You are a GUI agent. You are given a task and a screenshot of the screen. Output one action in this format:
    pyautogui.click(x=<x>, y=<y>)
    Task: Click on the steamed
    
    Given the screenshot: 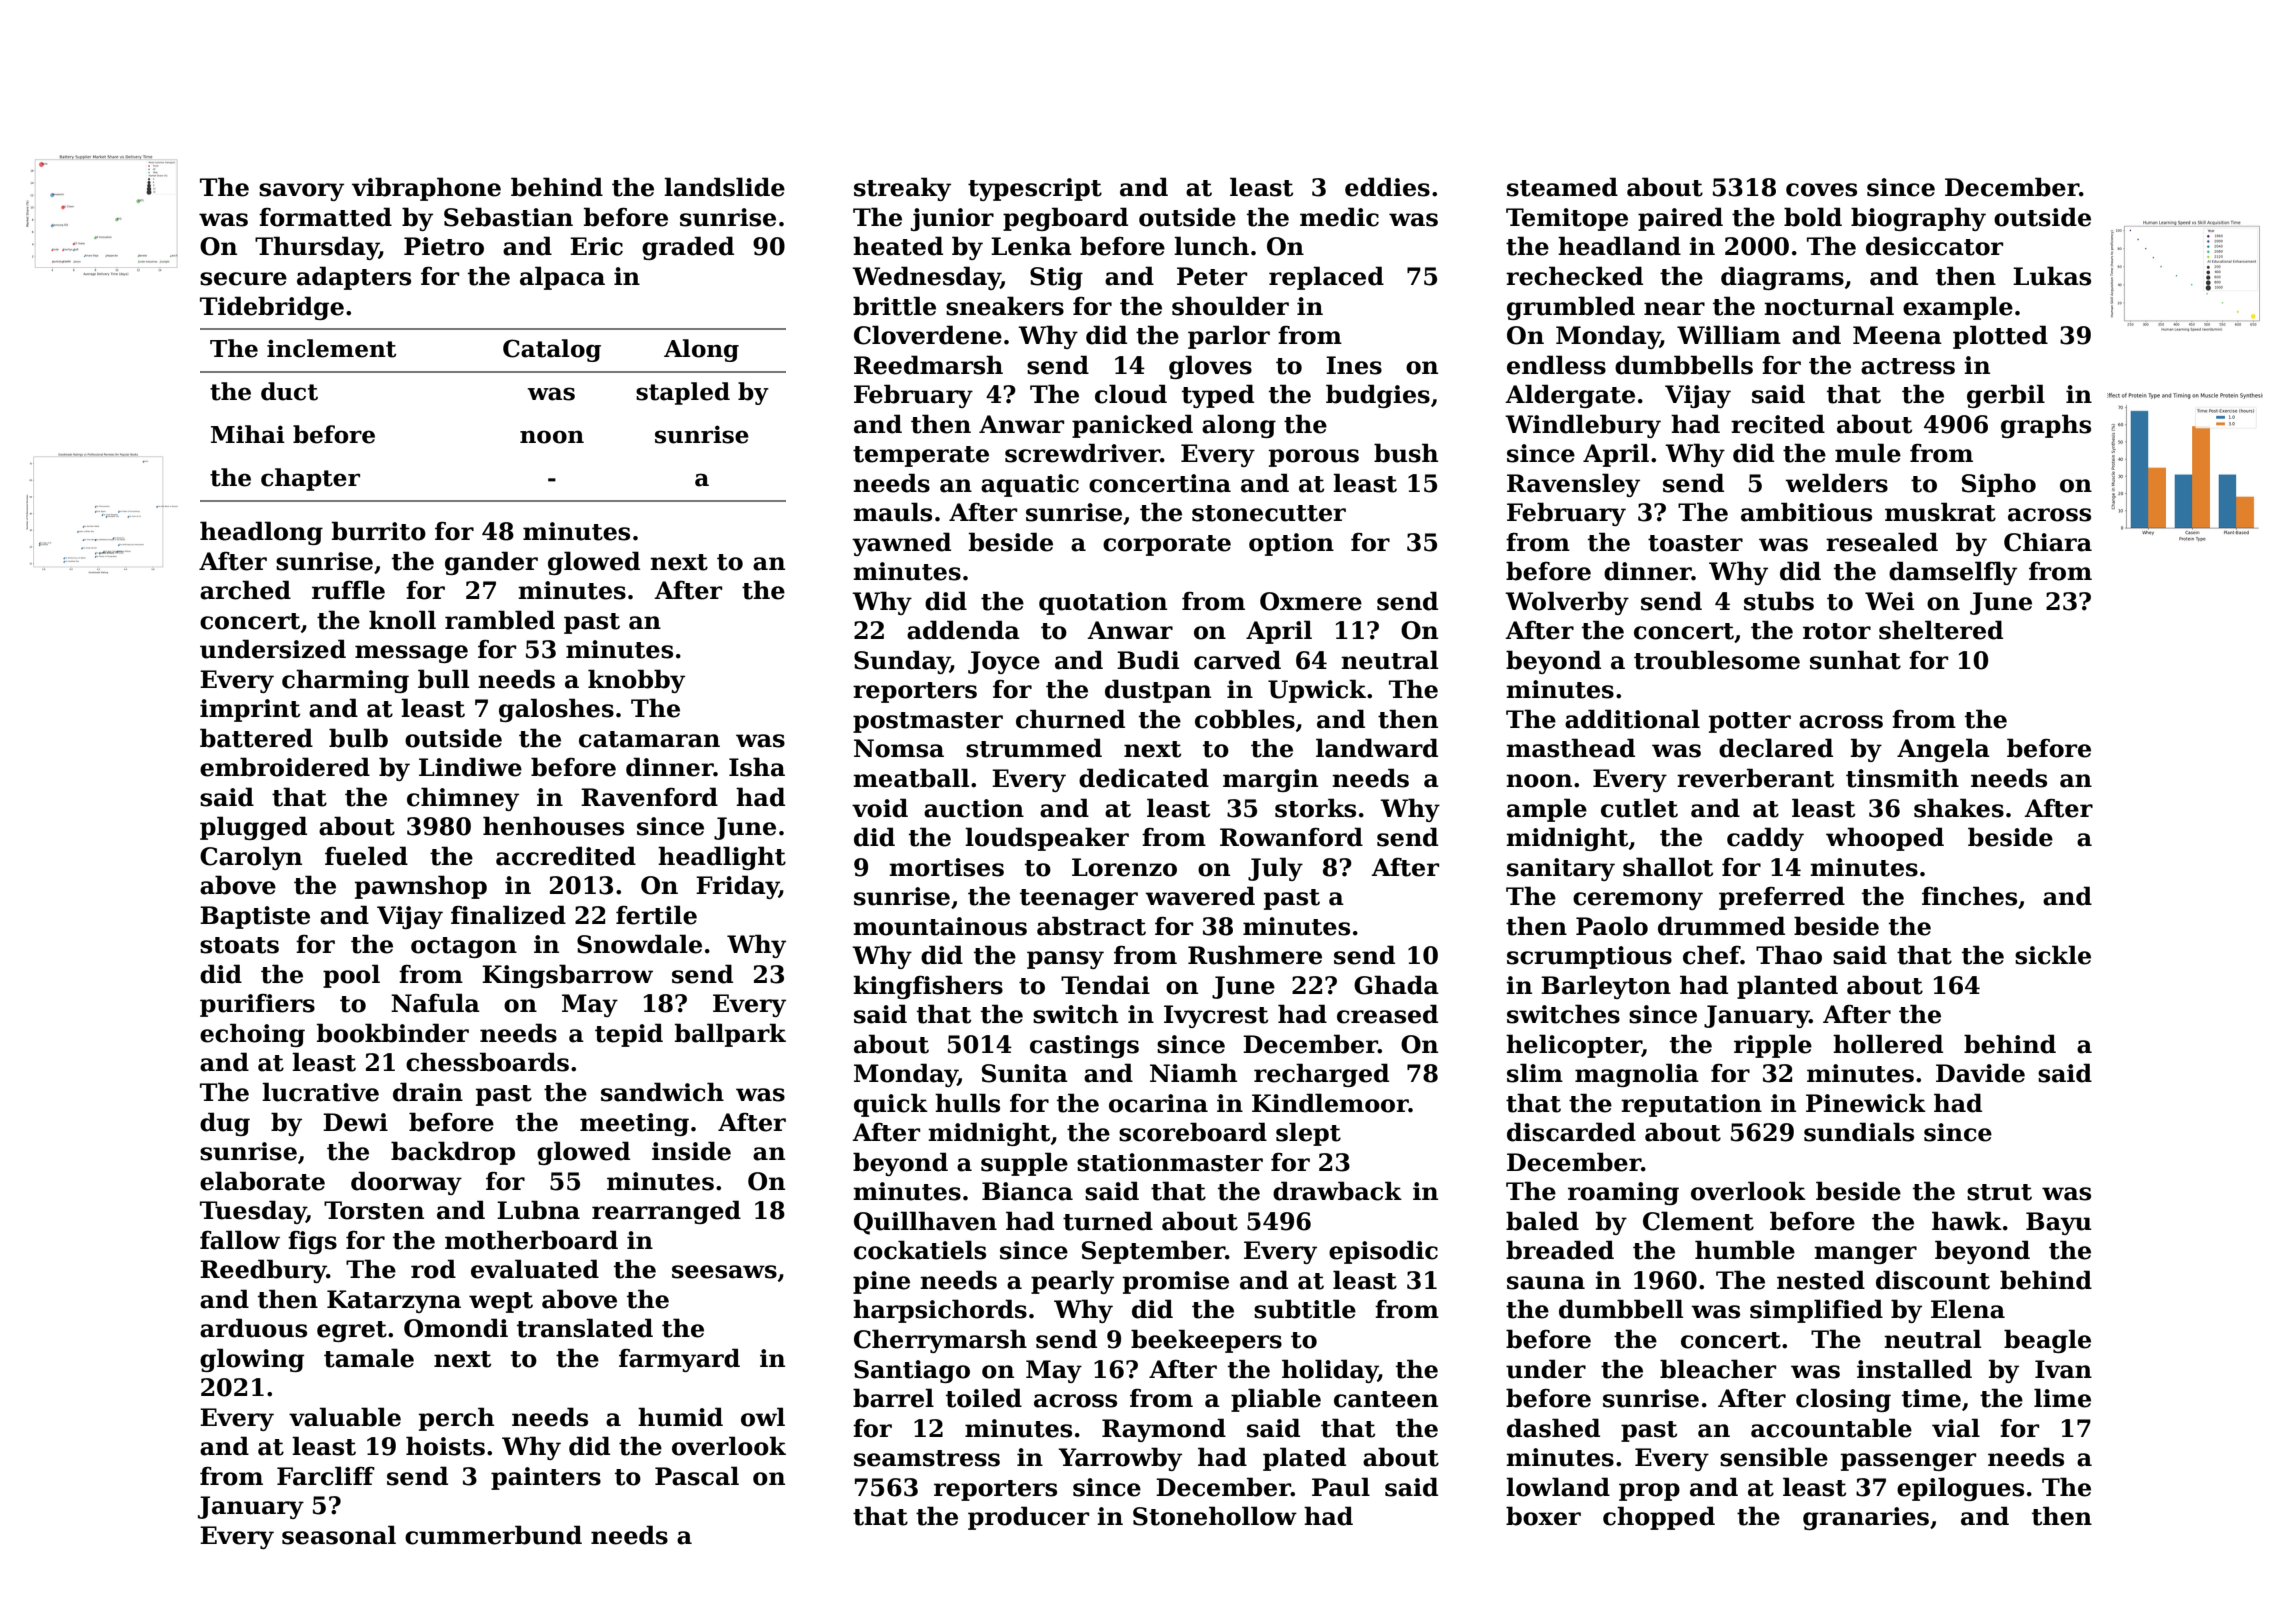 What is the action you would take?
    pyautogui.click(x=1562, y=187)
